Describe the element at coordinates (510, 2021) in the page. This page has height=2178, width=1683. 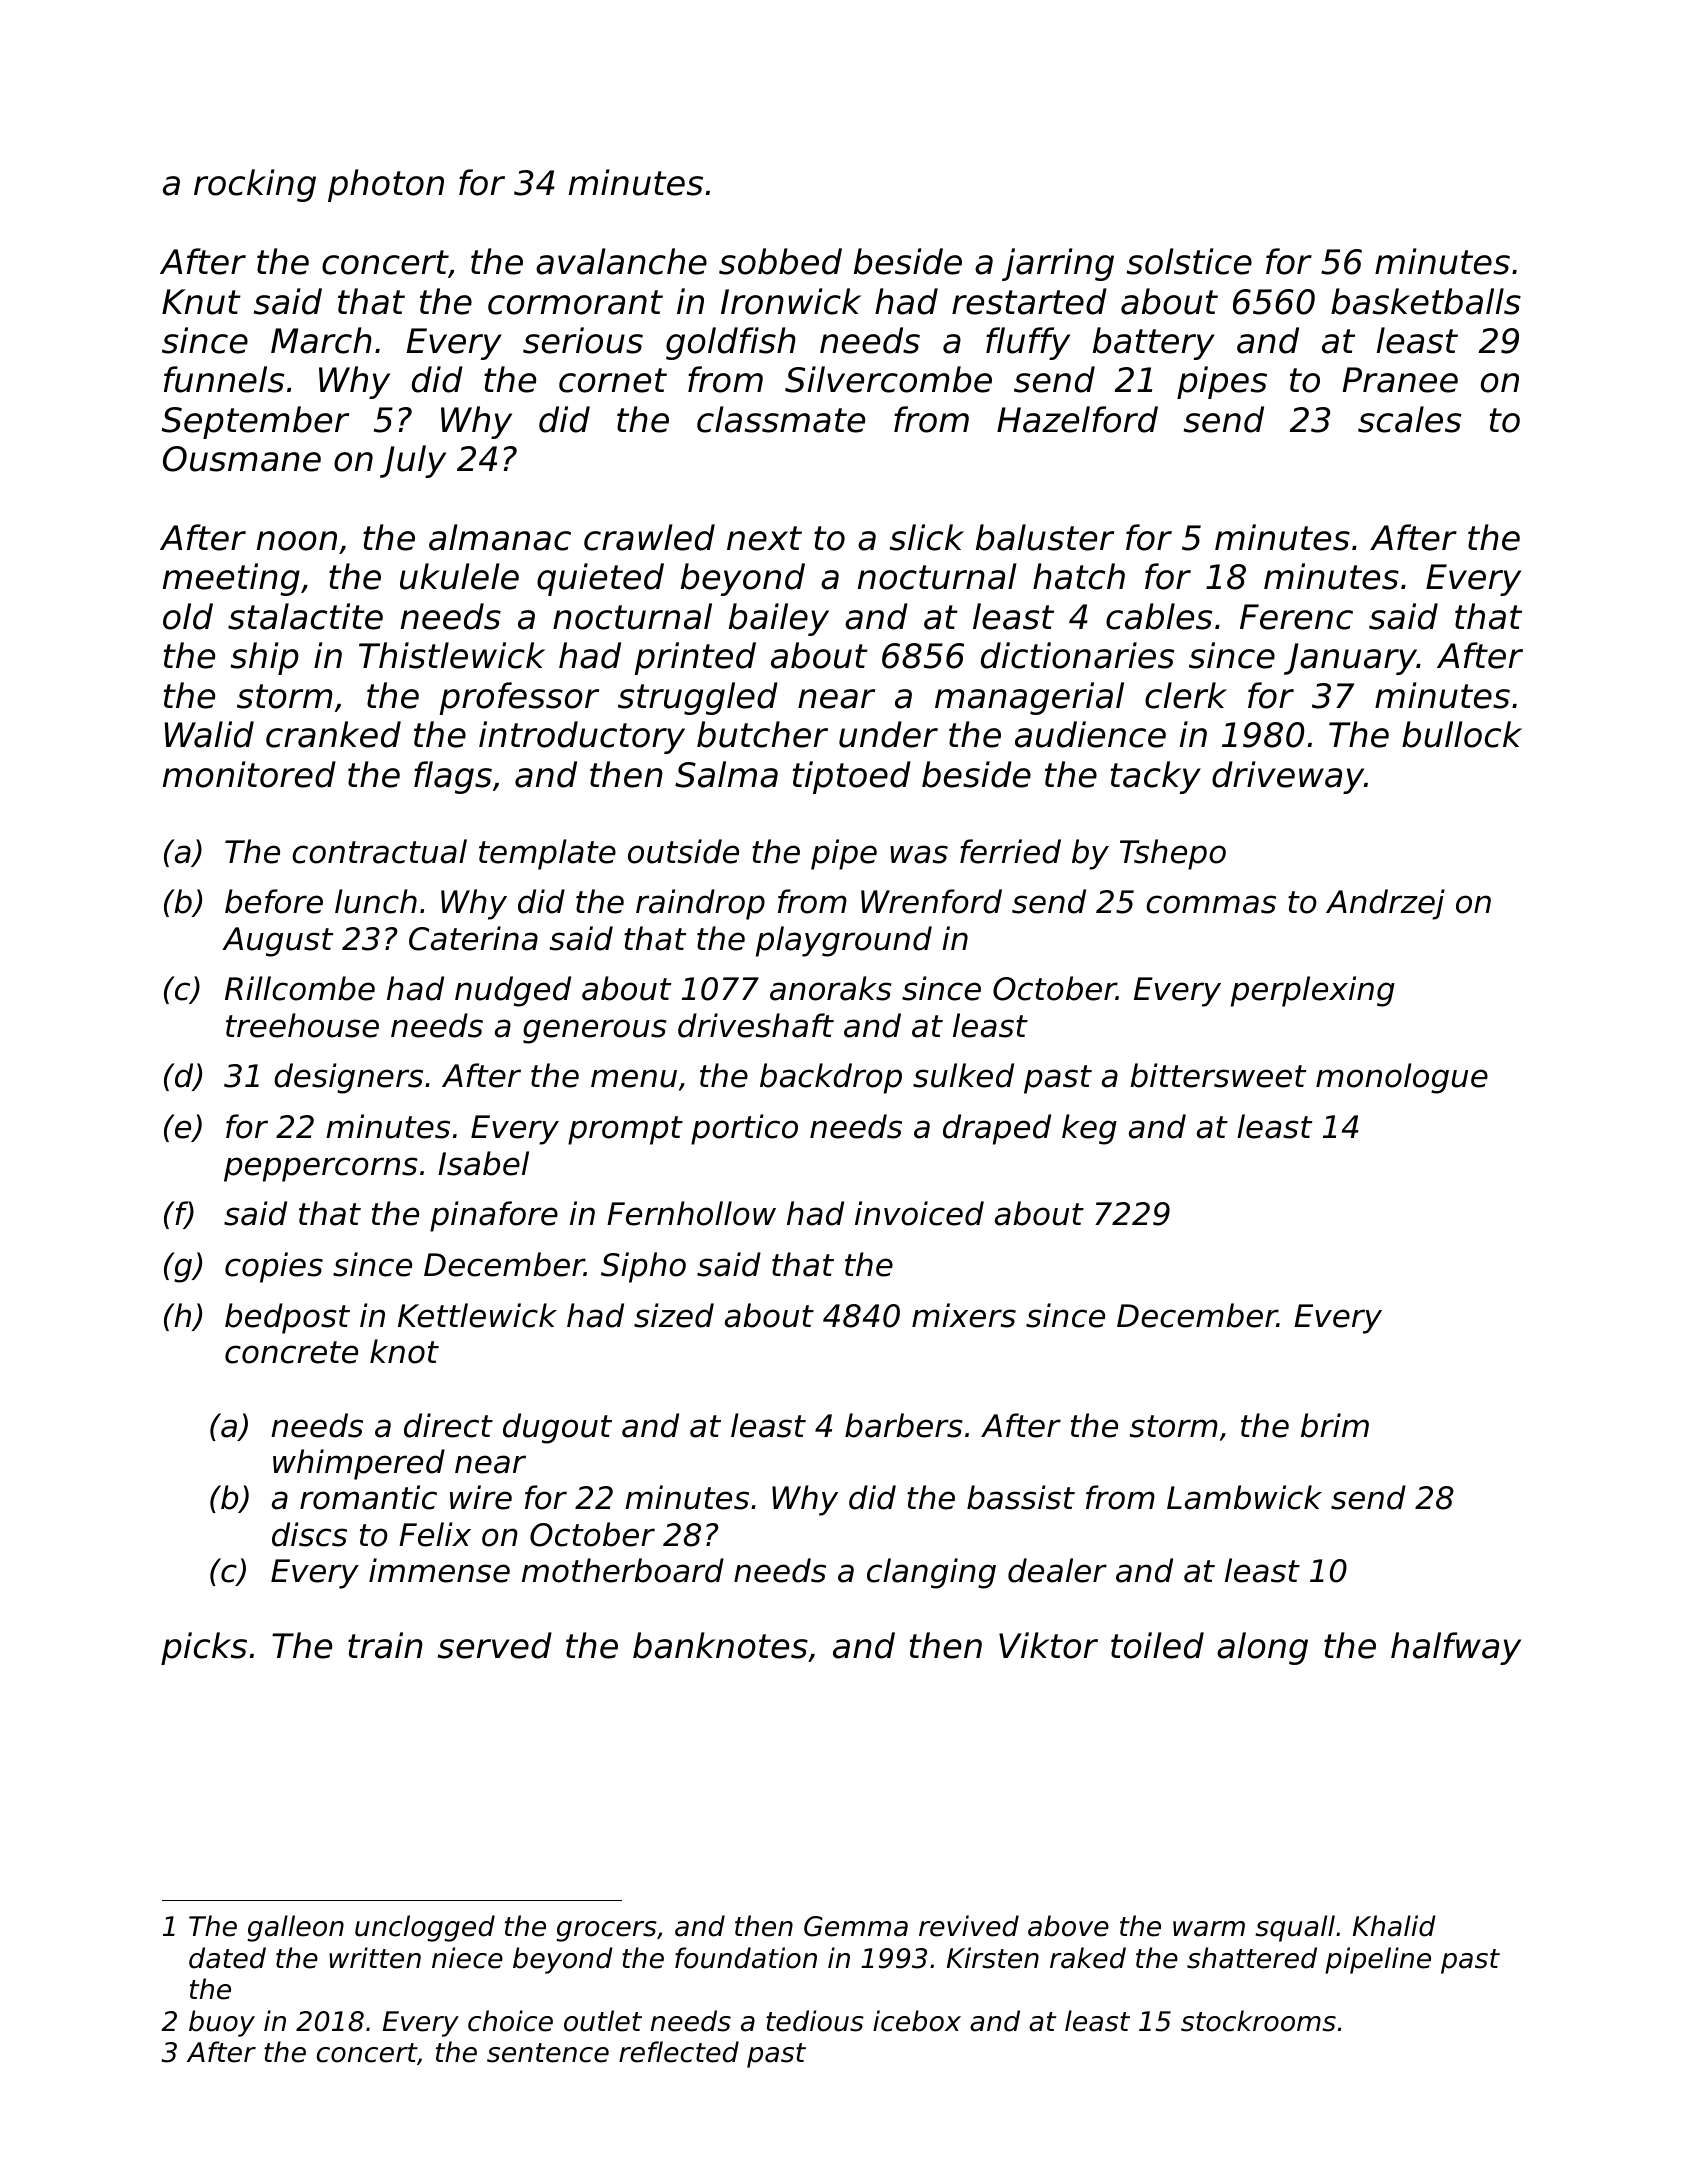
I see `choice` at that location.
